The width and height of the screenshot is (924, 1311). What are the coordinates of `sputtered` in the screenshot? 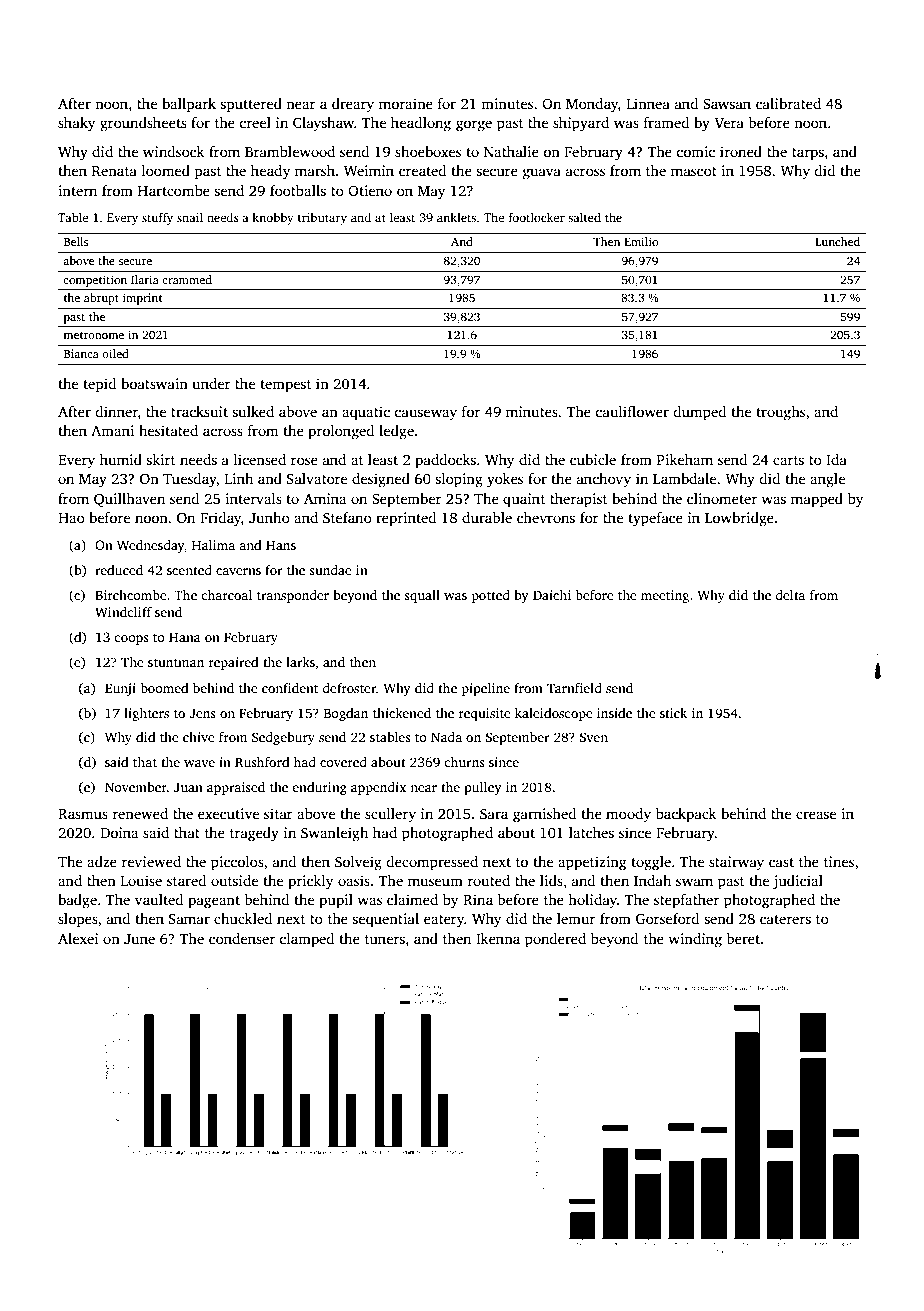 It's located at (251, 105).
